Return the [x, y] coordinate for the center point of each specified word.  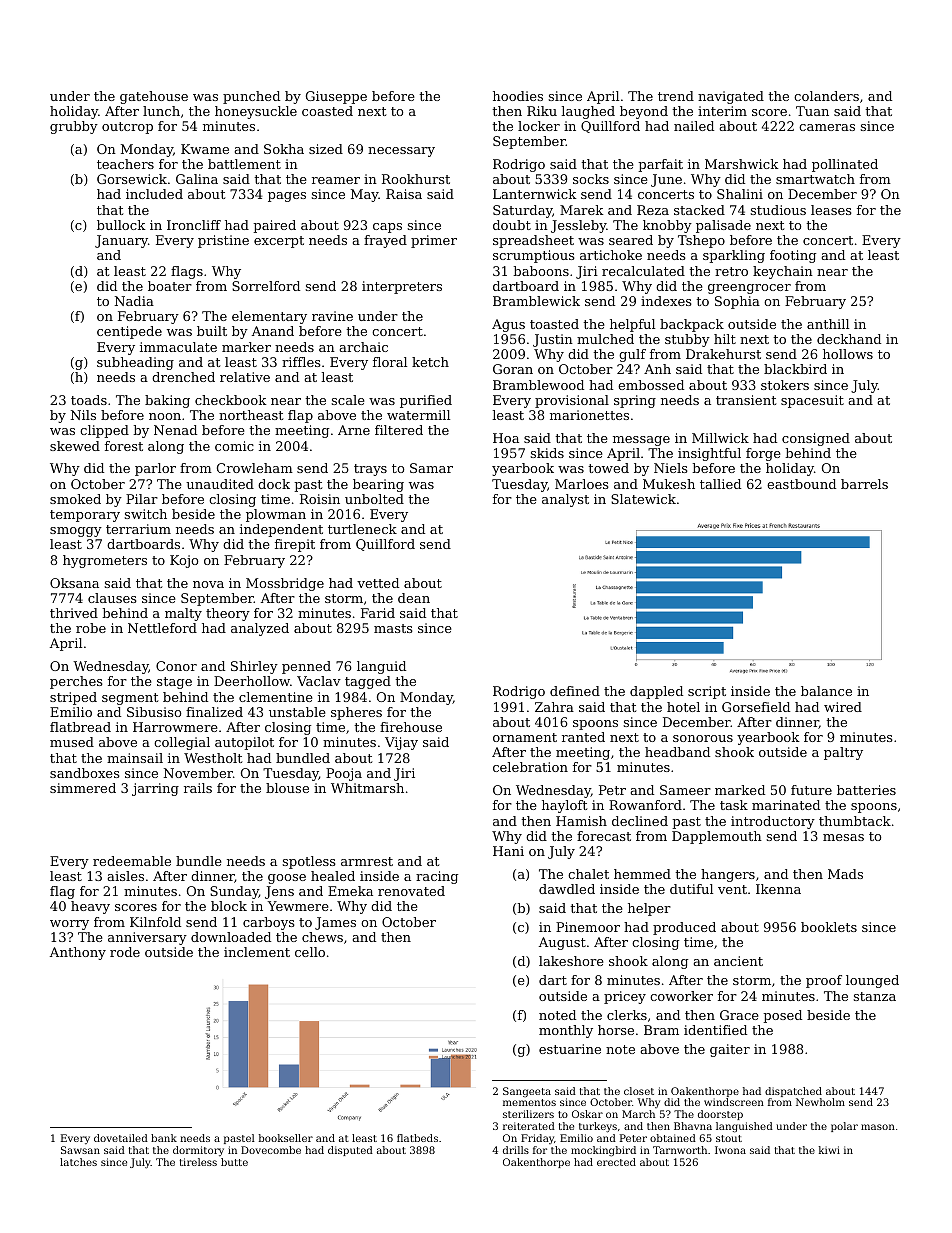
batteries [866, 790]
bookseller [286, 1138]
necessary [401, 152]
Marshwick [741, 164]
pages [287, 197]
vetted [378, 583]
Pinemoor [588, 927]
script [707, 692]
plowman [276, 515]
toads [89, 400]
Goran [513, 369]
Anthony [78, 953]
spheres [356, 713]
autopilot [244, 743]
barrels [864, 484]
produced [684, 928]
